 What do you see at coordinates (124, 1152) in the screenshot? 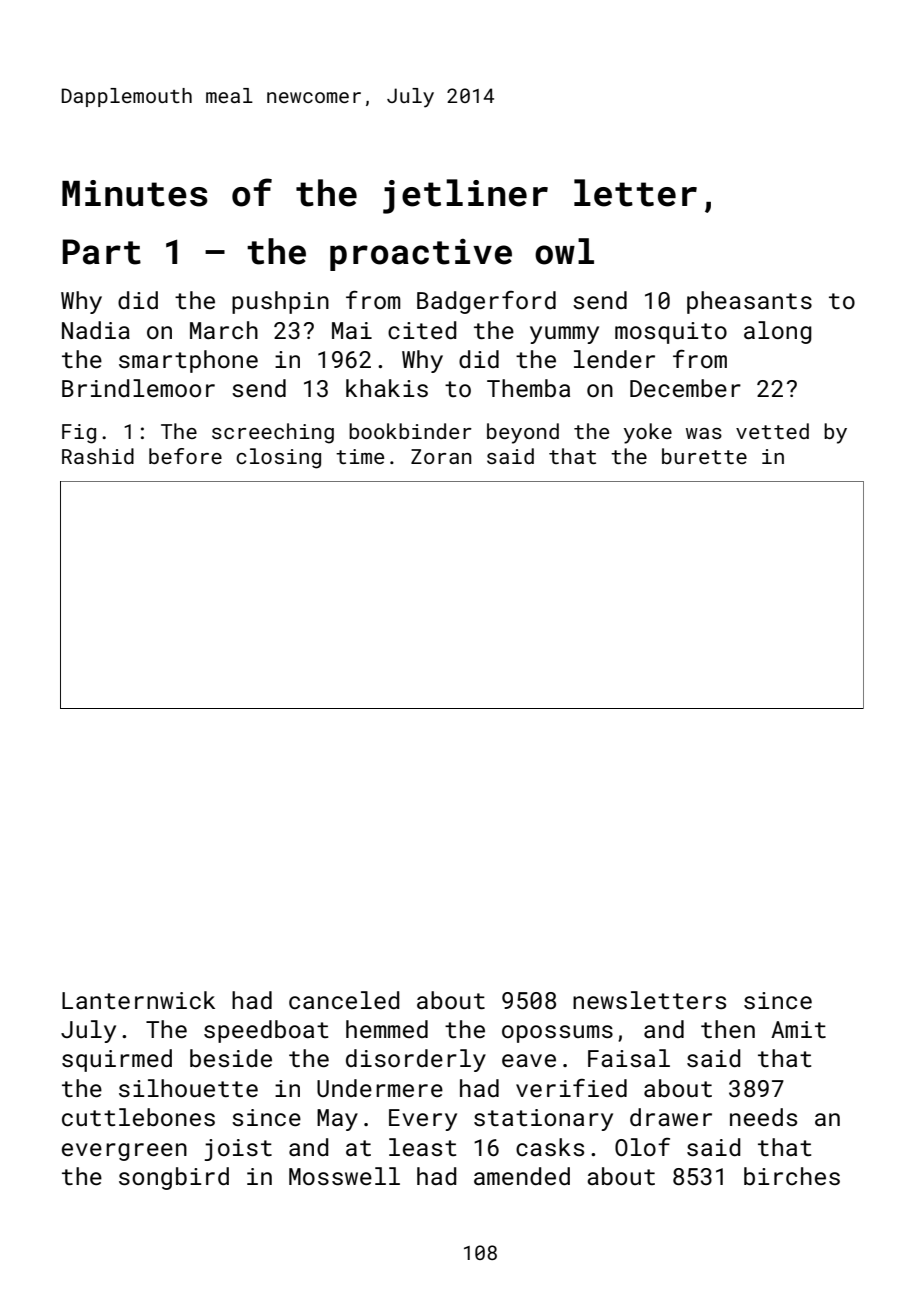
I see `evergreen` at bounding box center [124, 1152].
